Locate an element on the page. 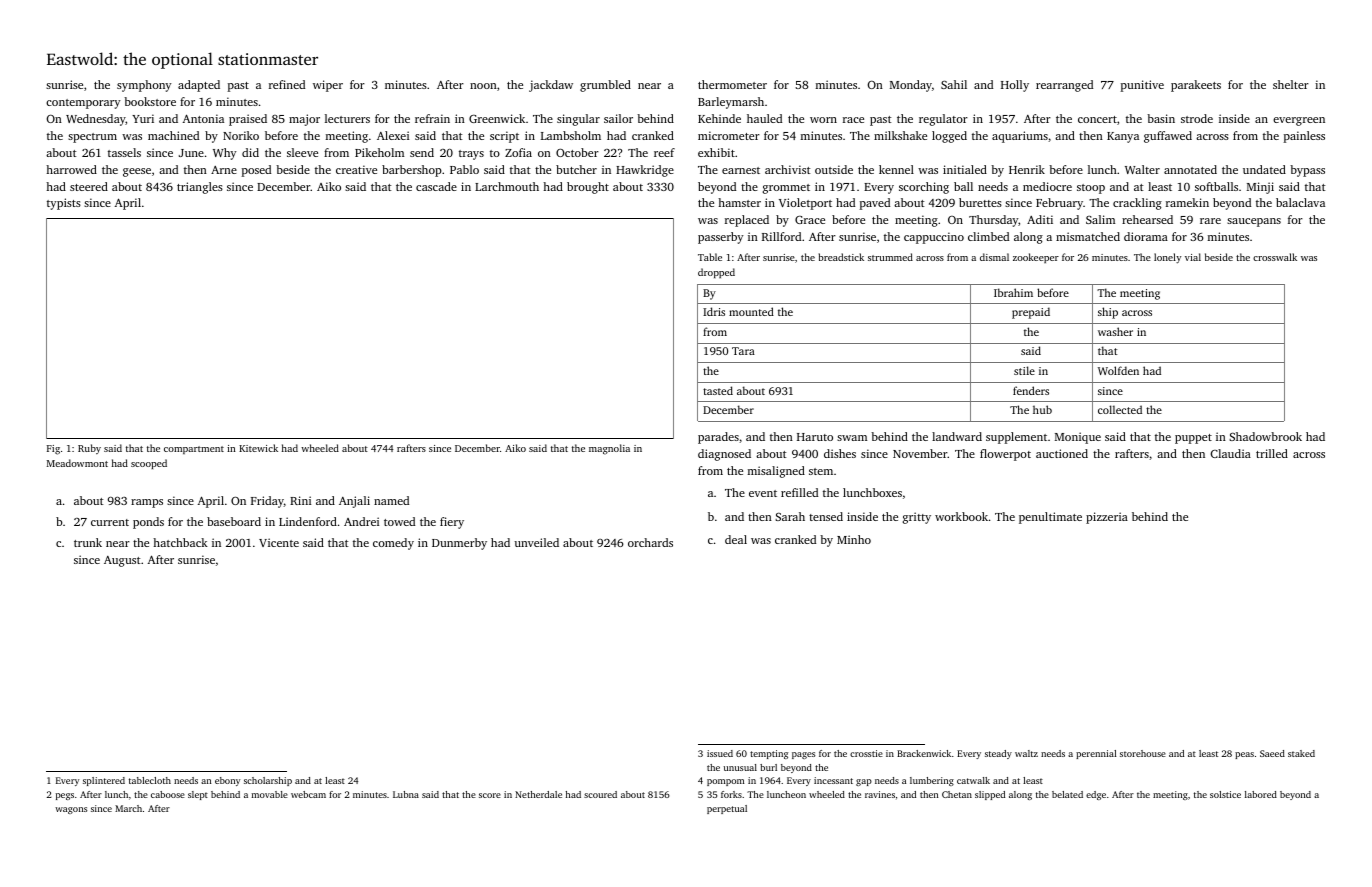  Idris is located at coordinates (714, 311).
